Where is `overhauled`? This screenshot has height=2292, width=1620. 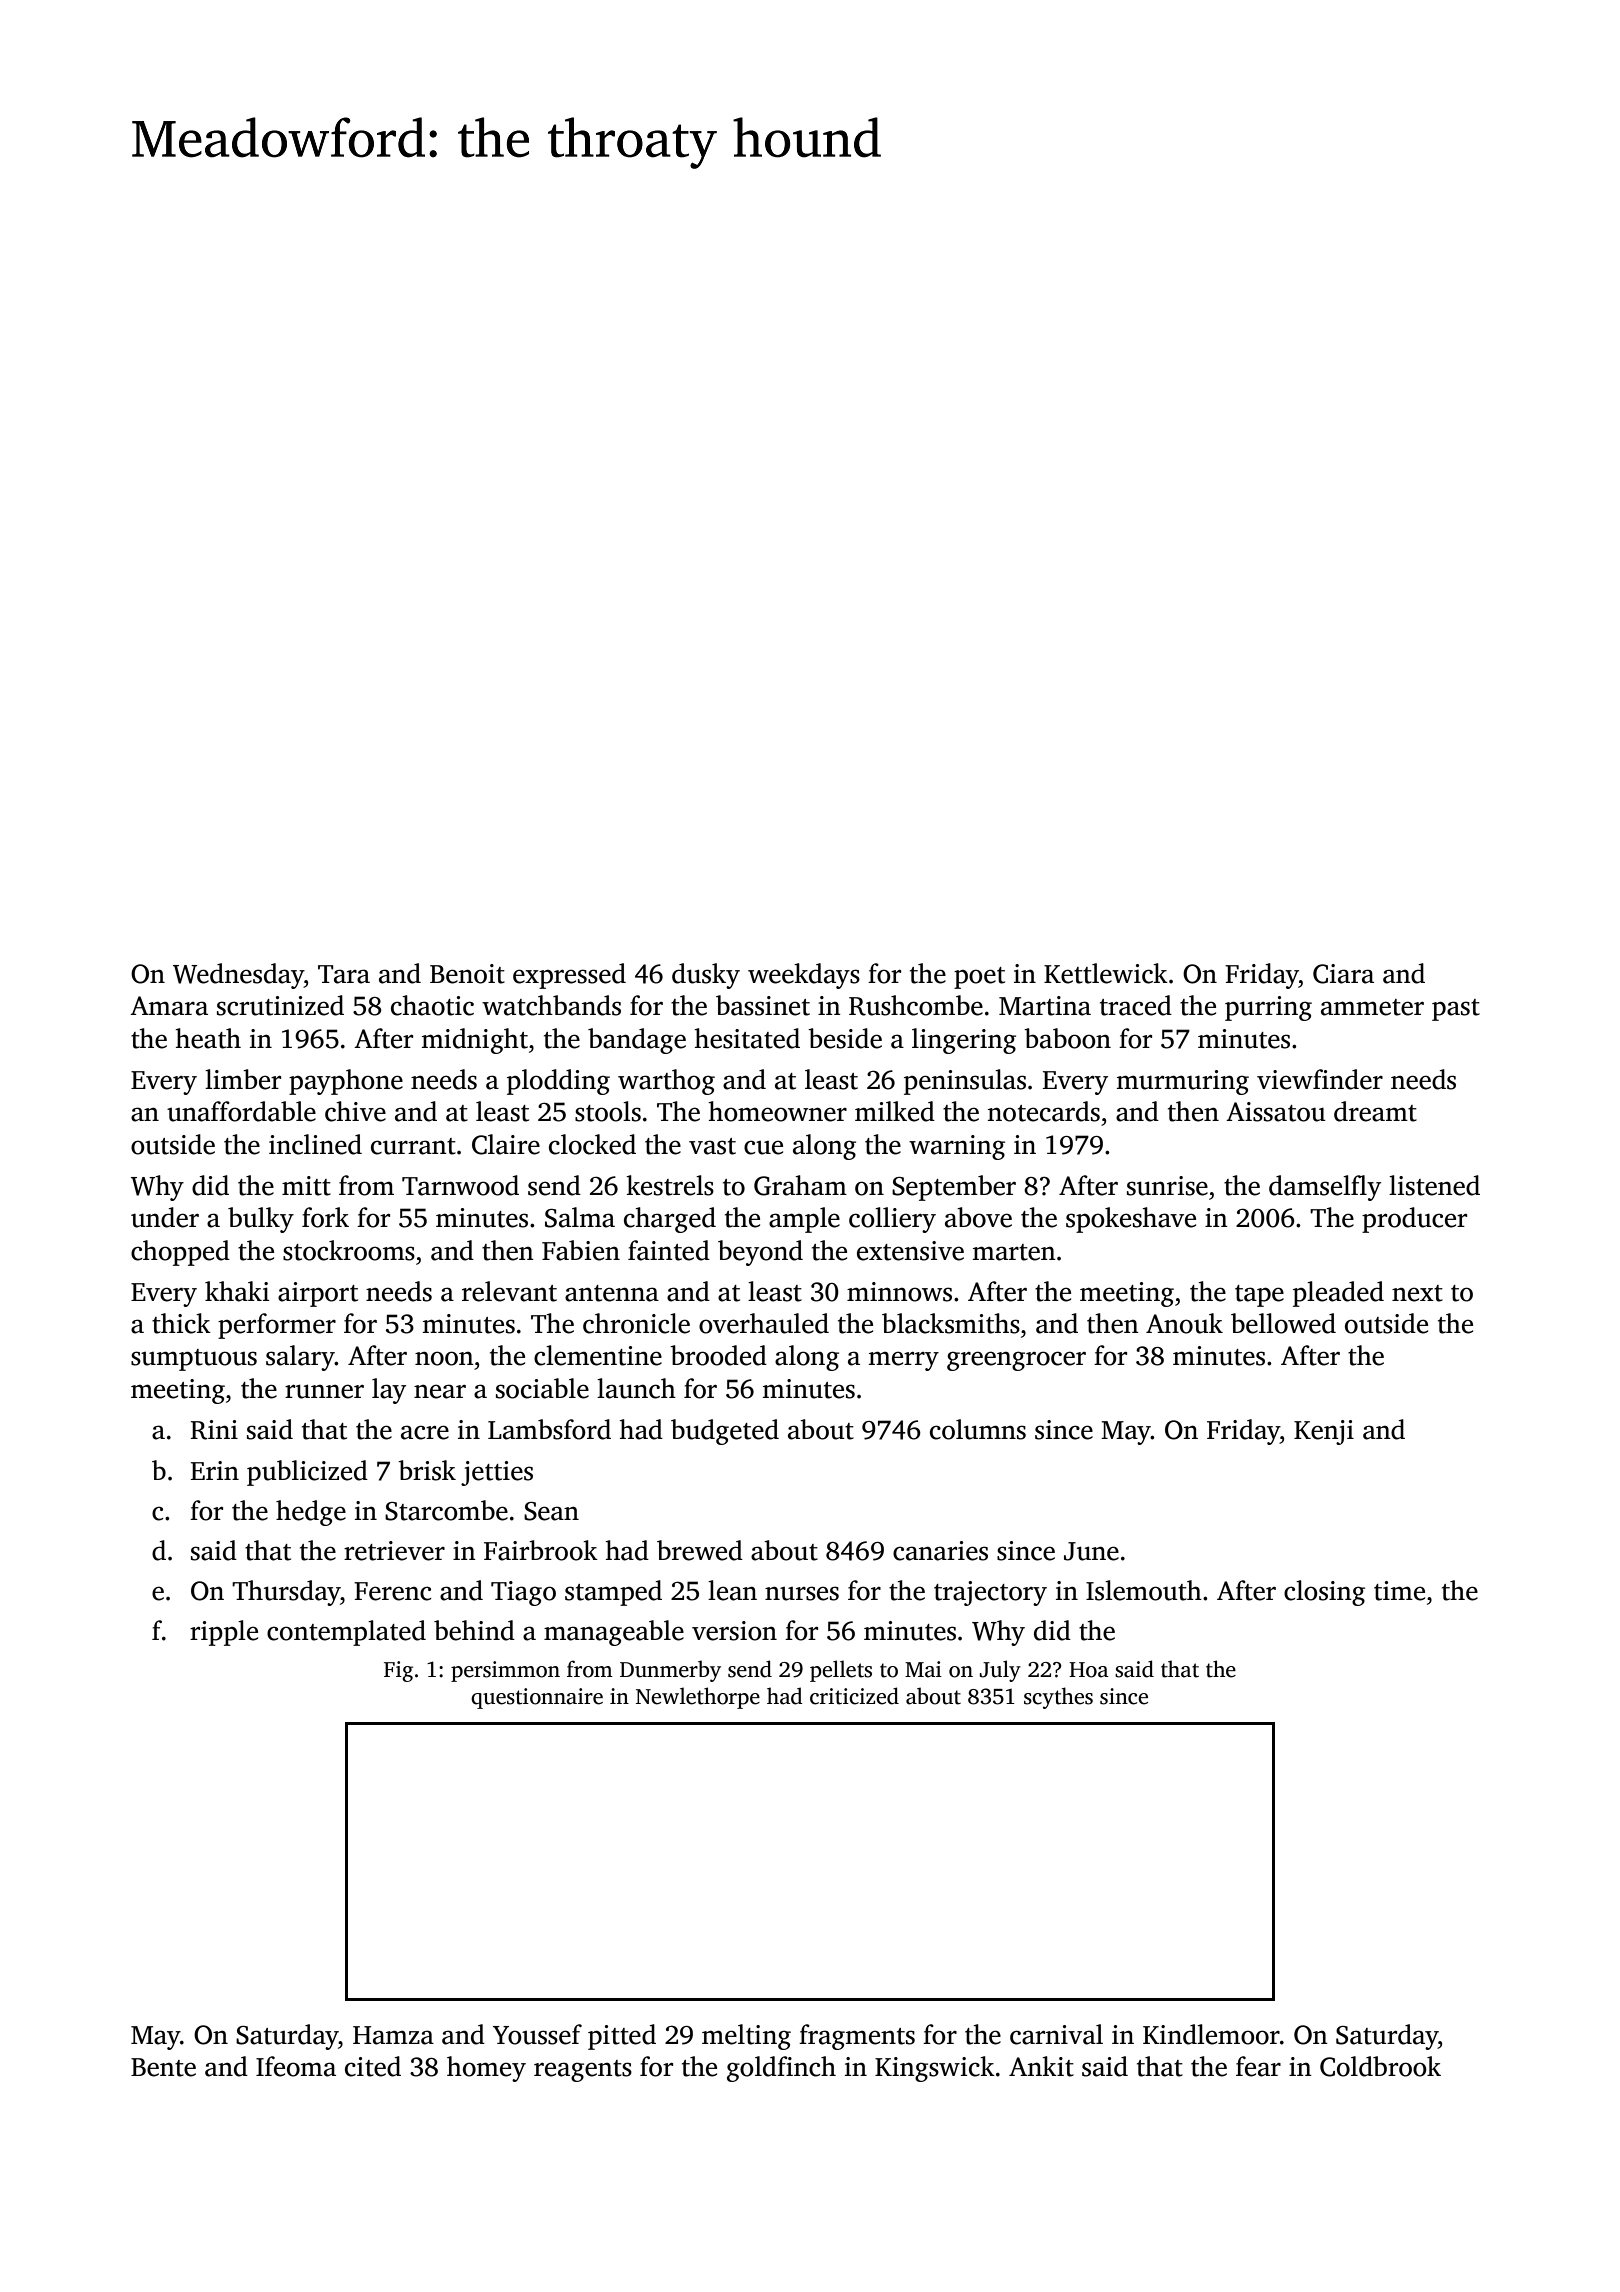 overhauled is located at coordinates (764, 1323).
